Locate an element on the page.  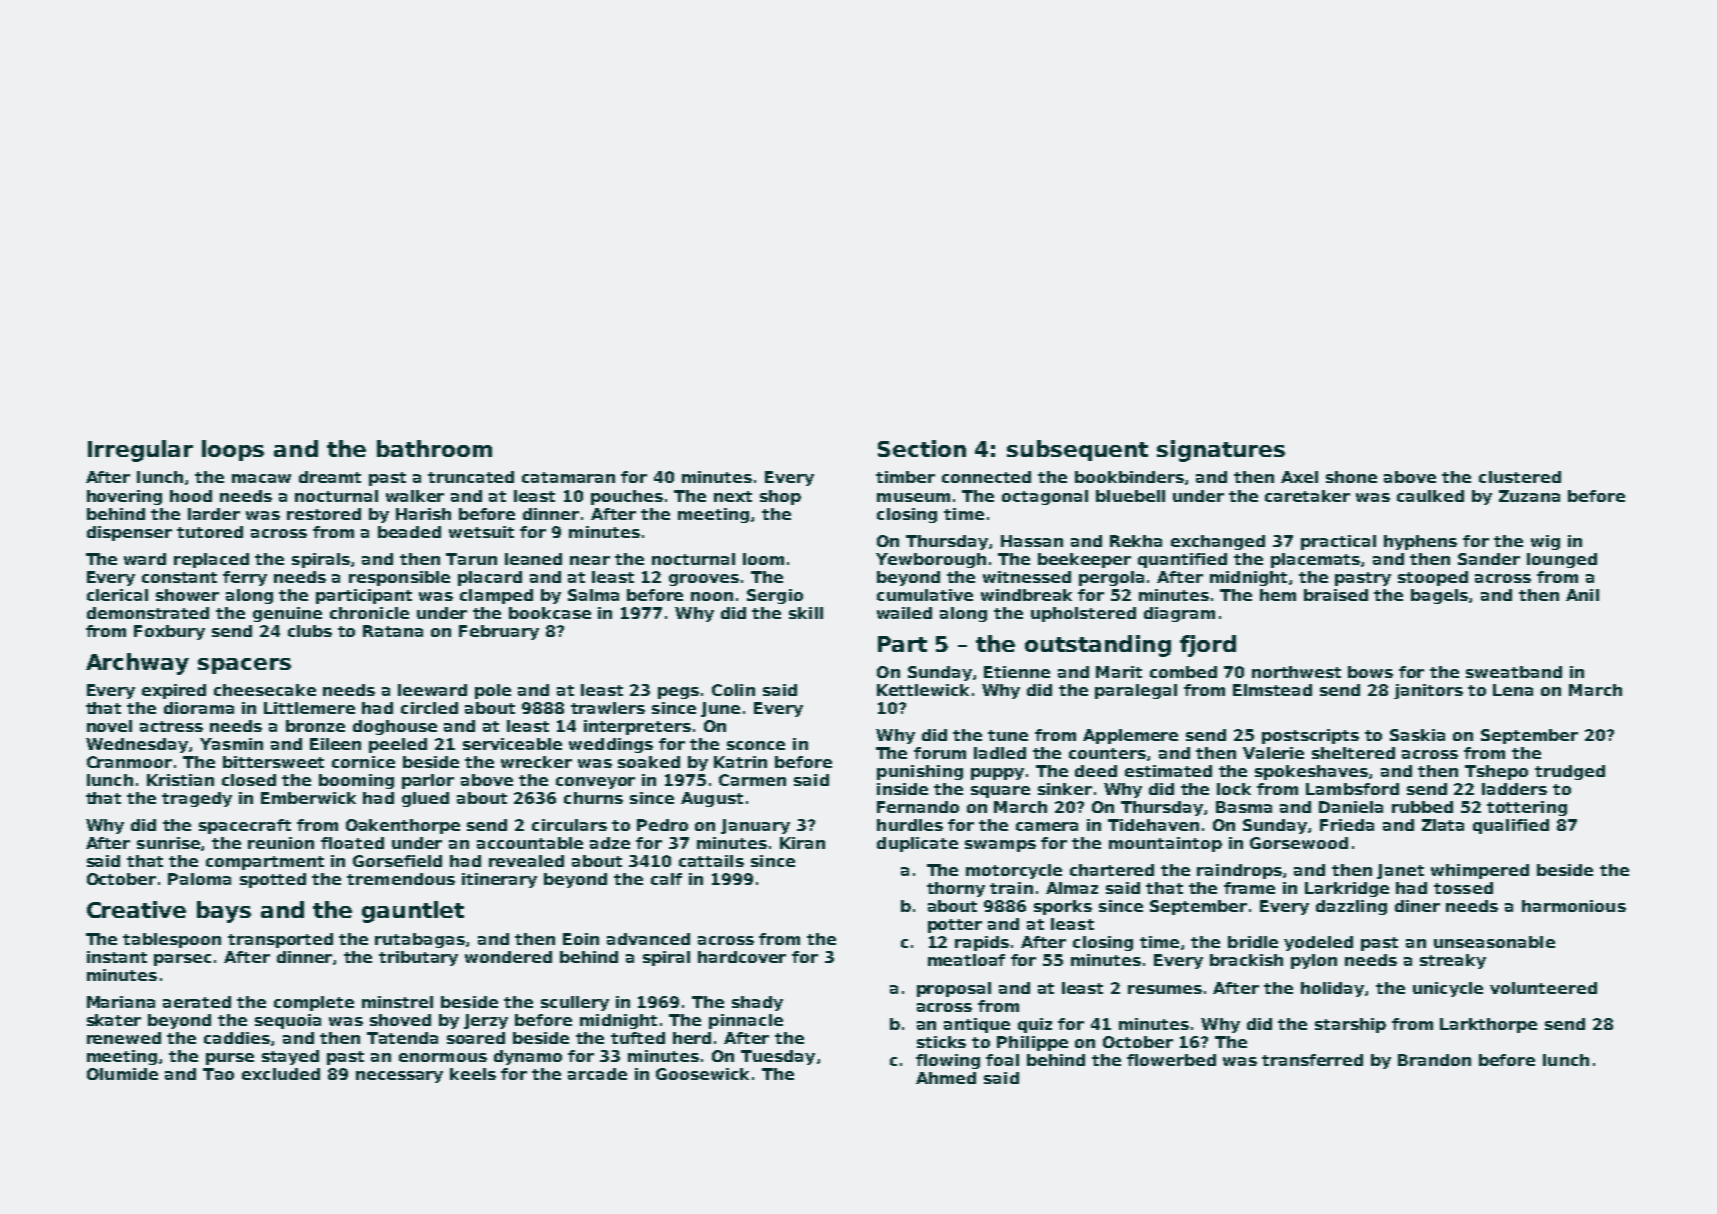
bathroom is located at coordinates (434, 448).
